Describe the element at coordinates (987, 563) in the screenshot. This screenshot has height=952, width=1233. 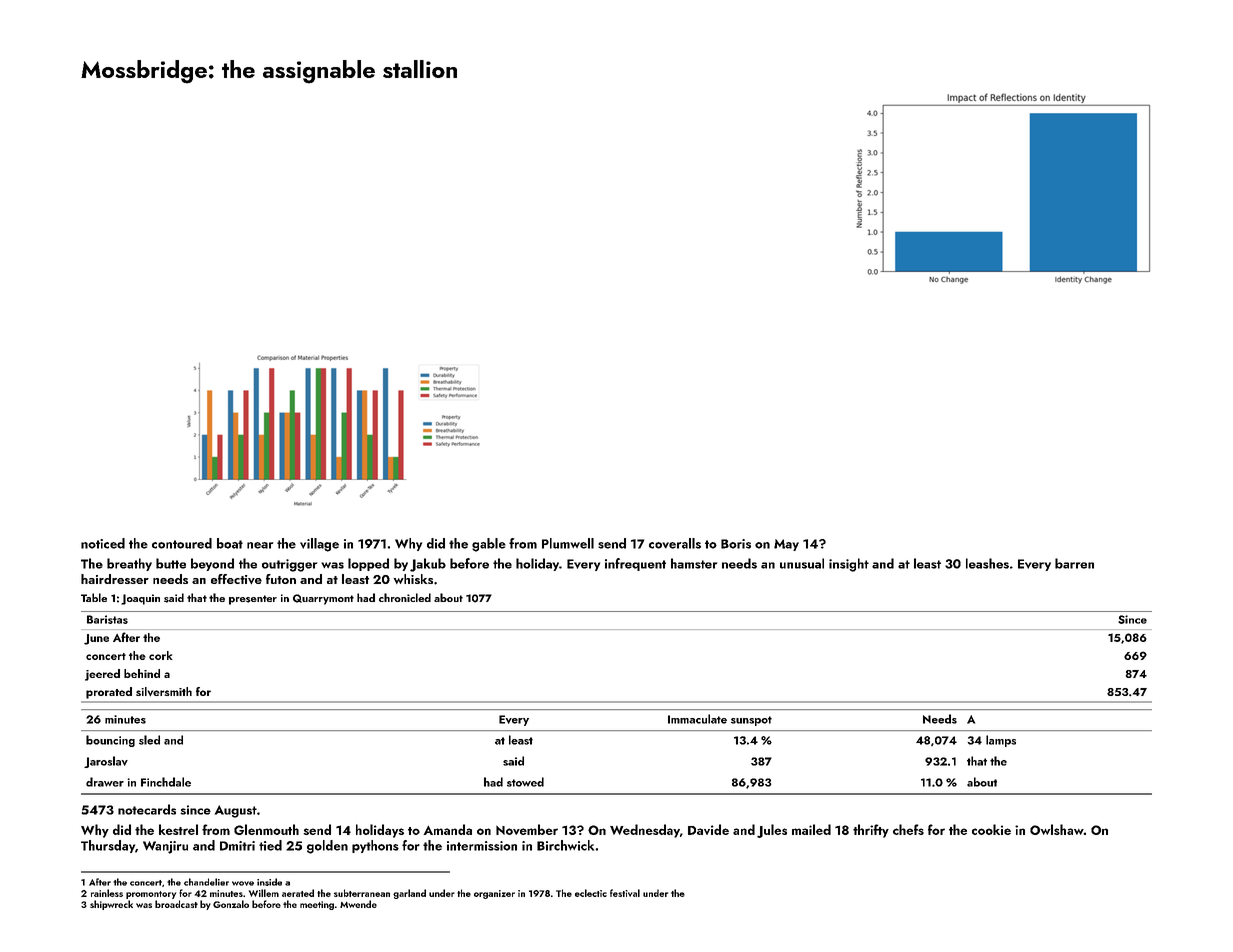
I see `leashes` at that location.
